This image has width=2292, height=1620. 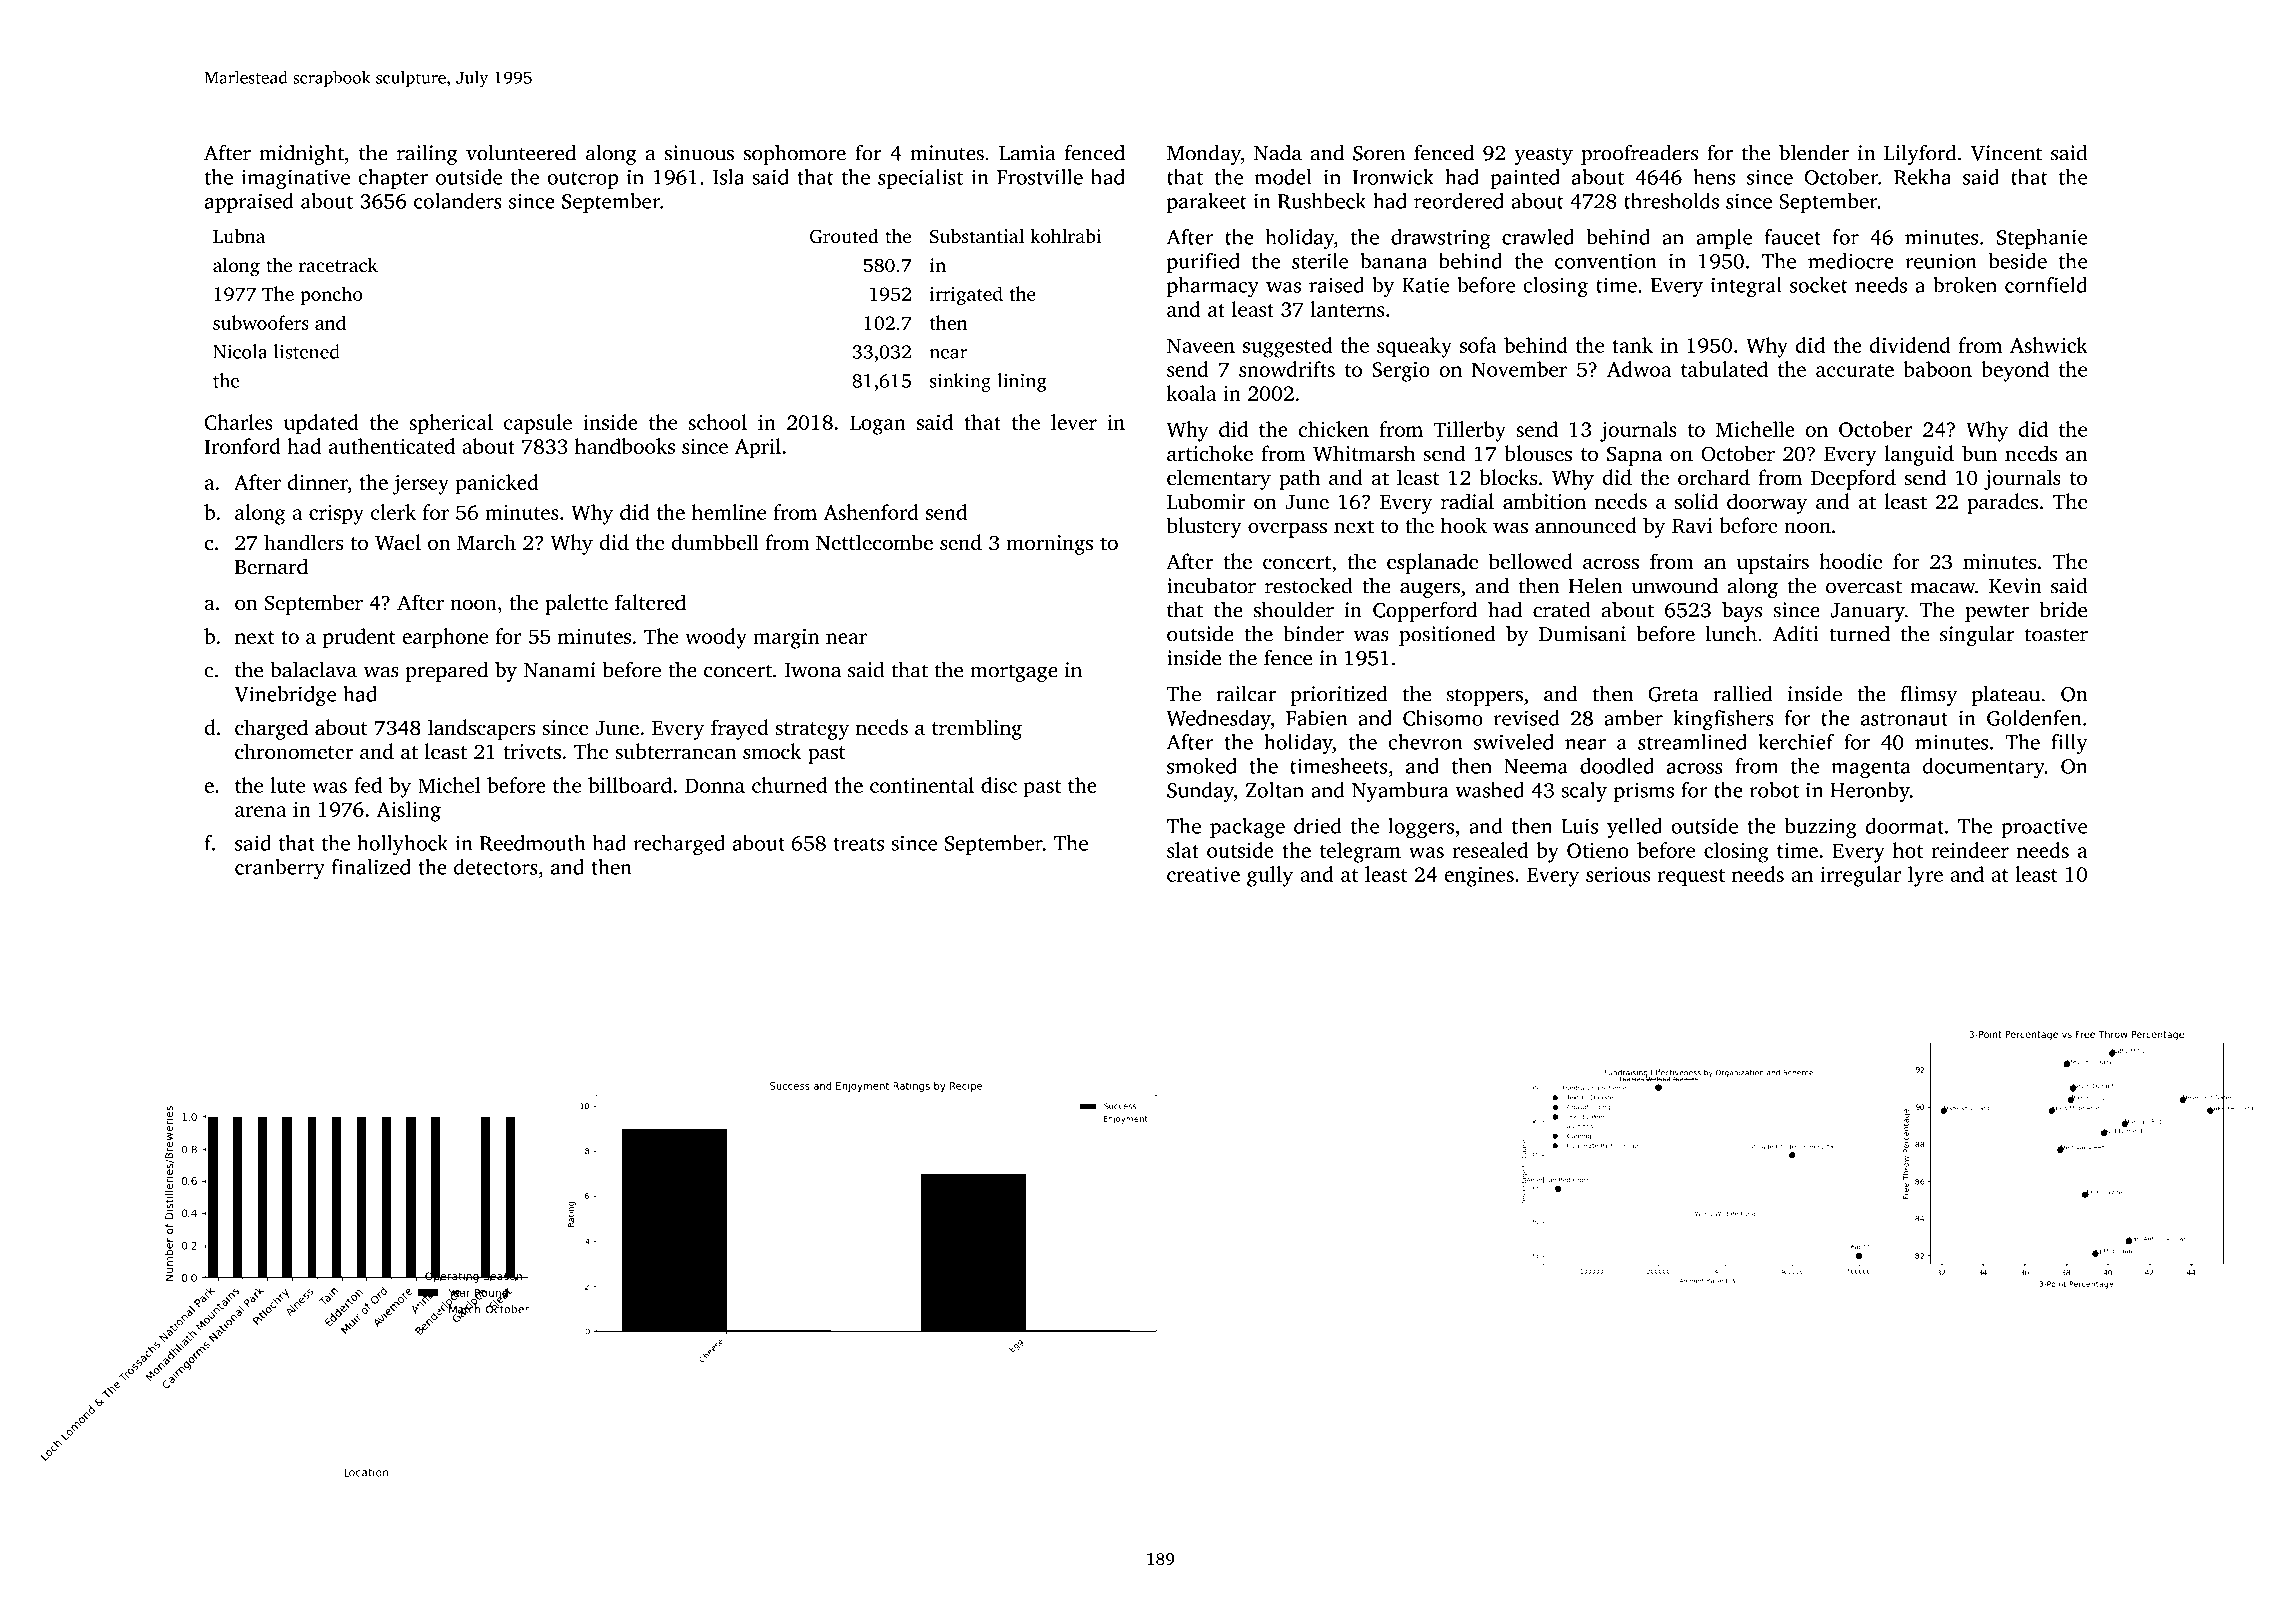 What do you see at coordinates (1201, 345) in the image?
I see `Naveen` at bounding box center [1201, 345].
